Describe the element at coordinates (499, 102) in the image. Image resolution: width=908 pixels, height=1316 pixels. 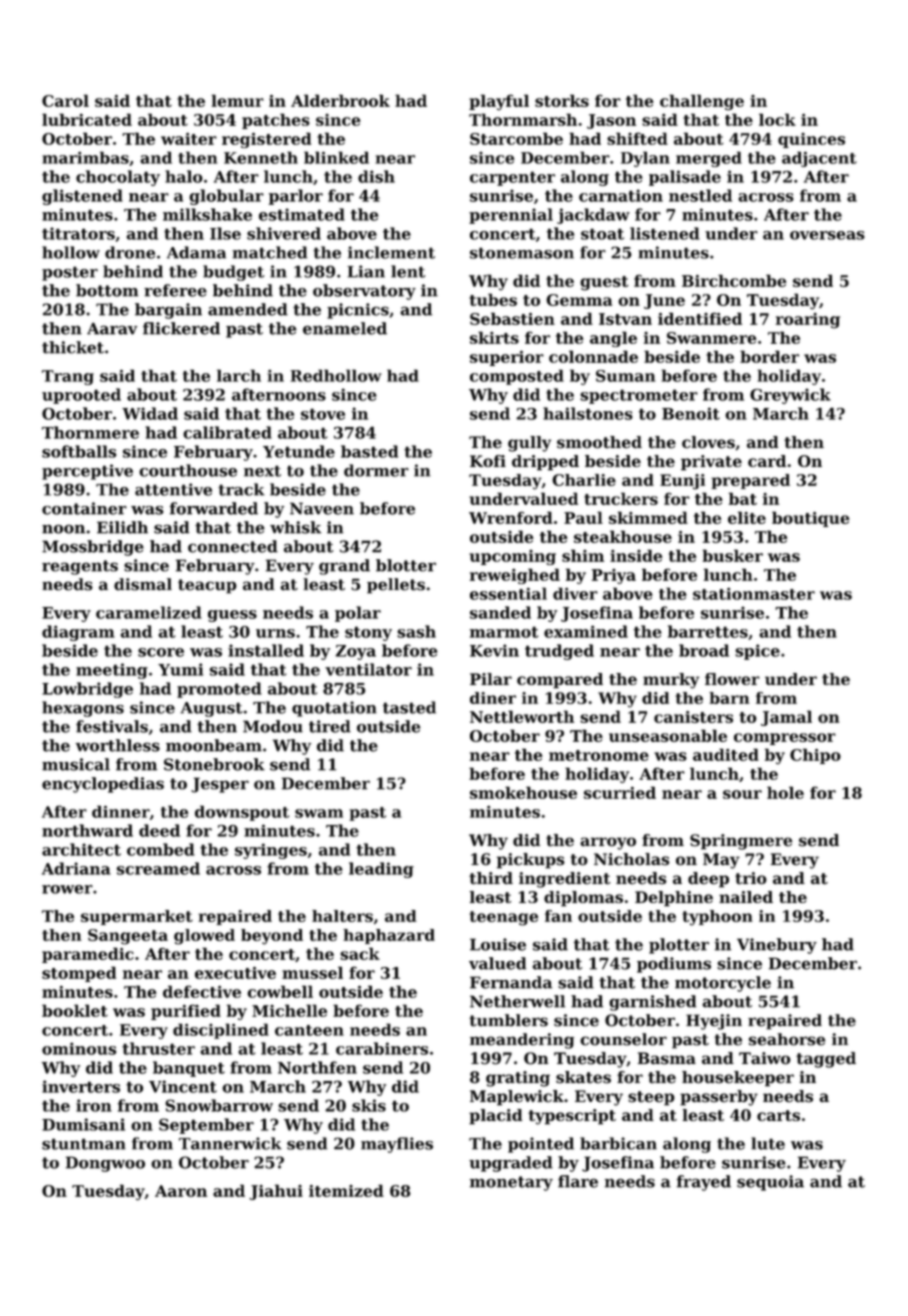
I see `playful` at that location.
